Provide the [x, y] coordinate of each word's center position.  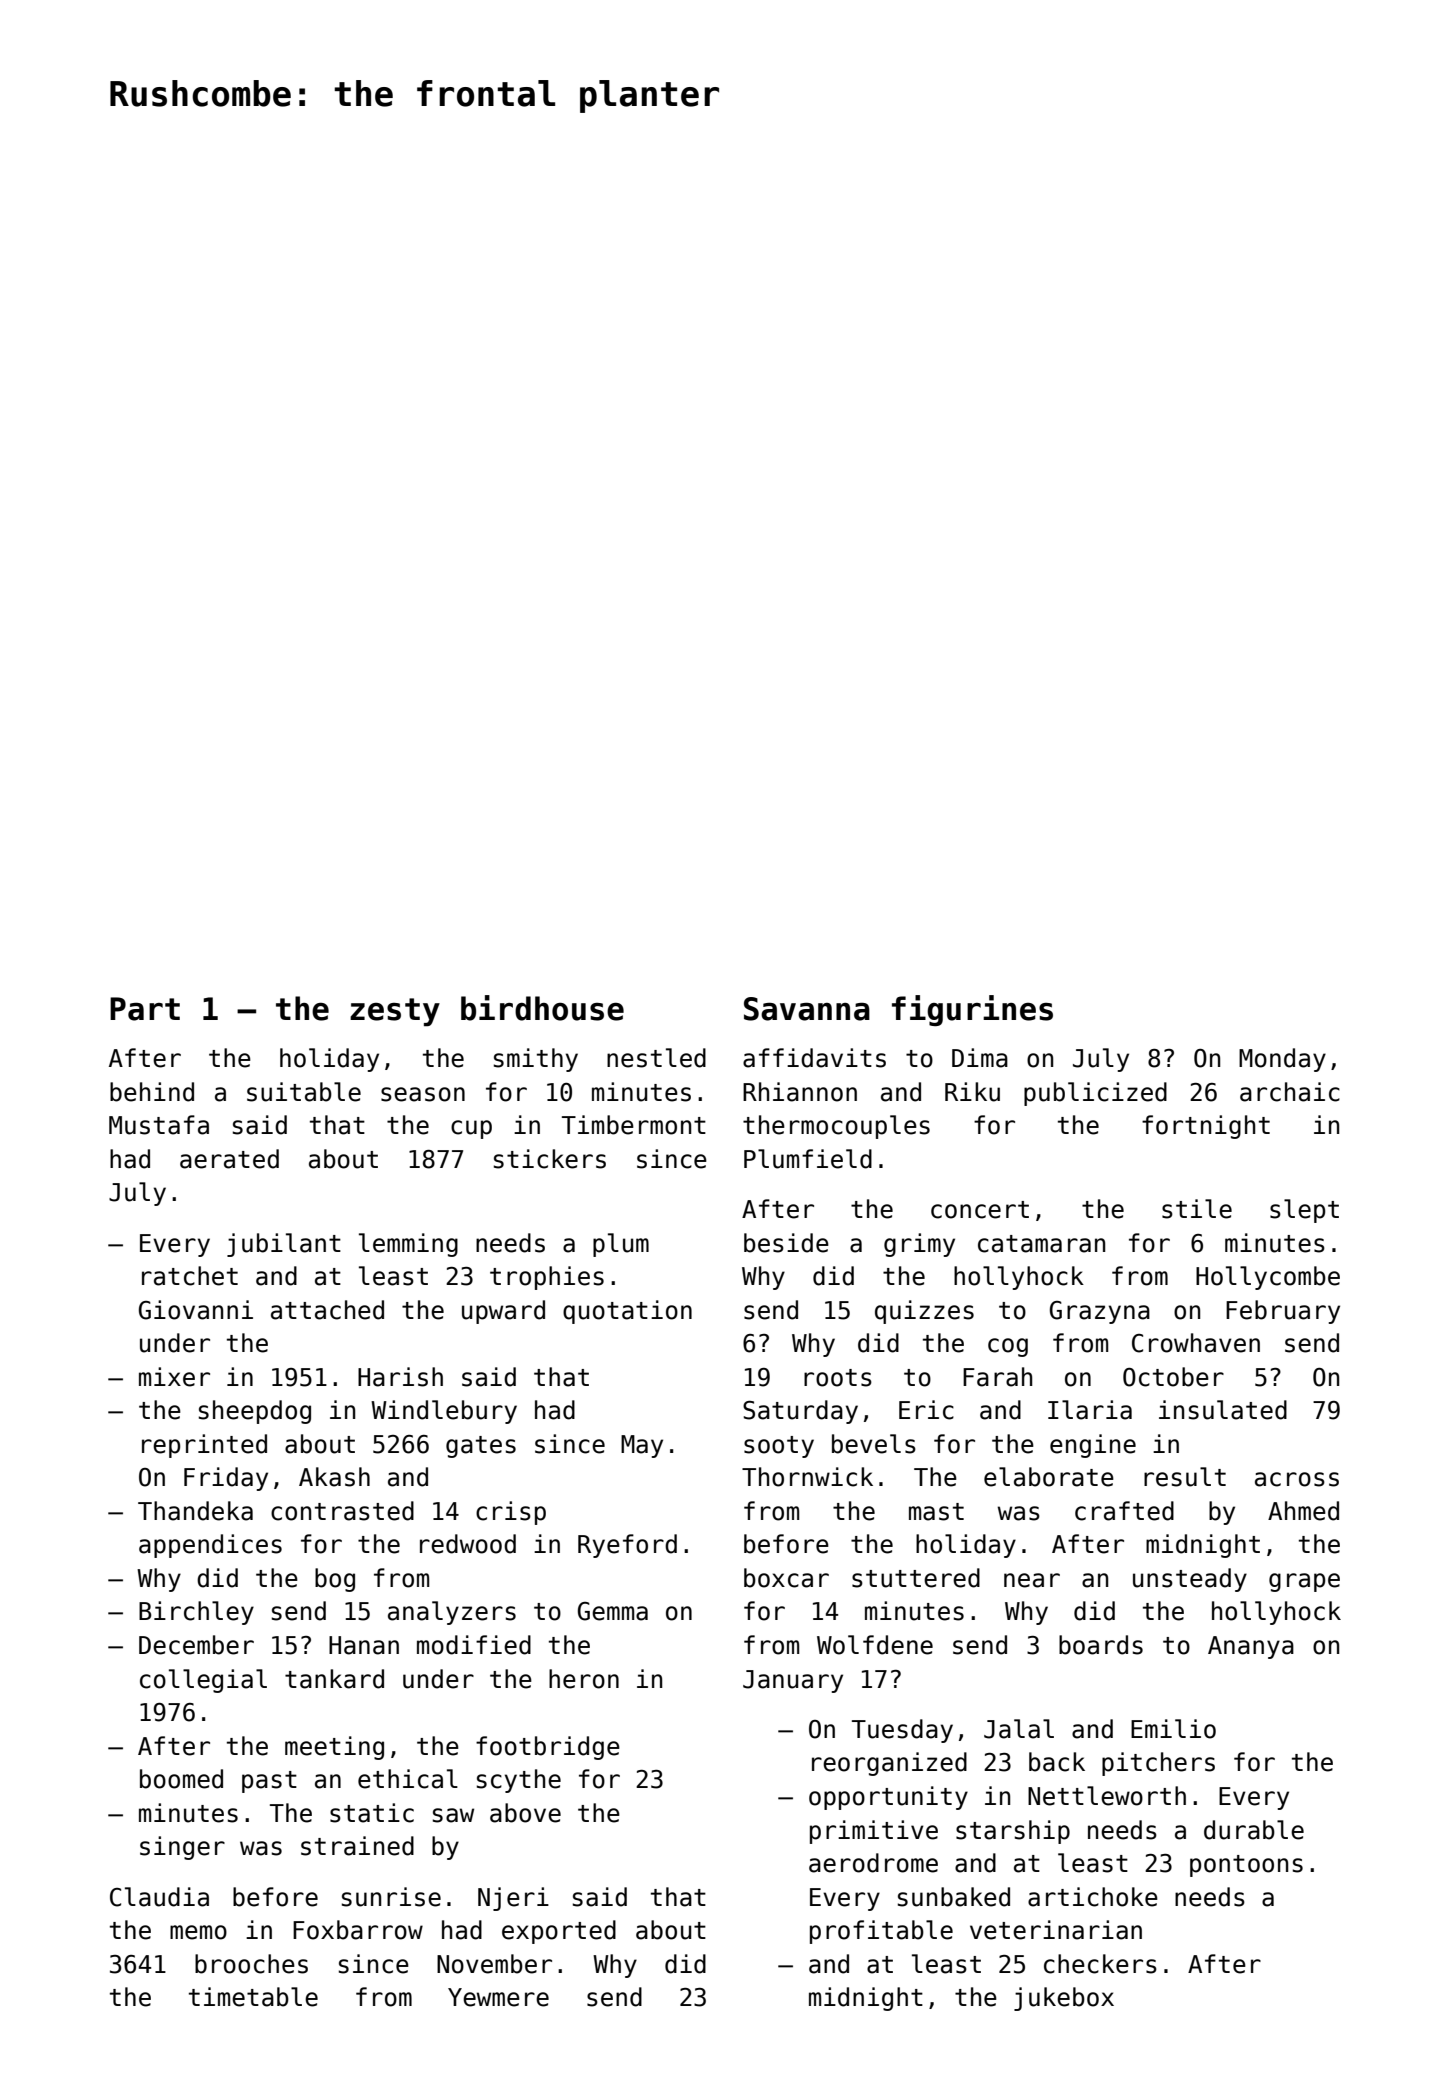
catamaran [1041, 1244]
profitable [881, 1932]
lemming [408, 1245]
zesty [395, 1012]
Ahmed [1303, 1511]
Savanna [807, 1009]
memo [198, 1932]
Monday [1282, 1060]
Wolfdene [875, 1645]
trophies [547, 1278]
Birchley [196, 1613]
